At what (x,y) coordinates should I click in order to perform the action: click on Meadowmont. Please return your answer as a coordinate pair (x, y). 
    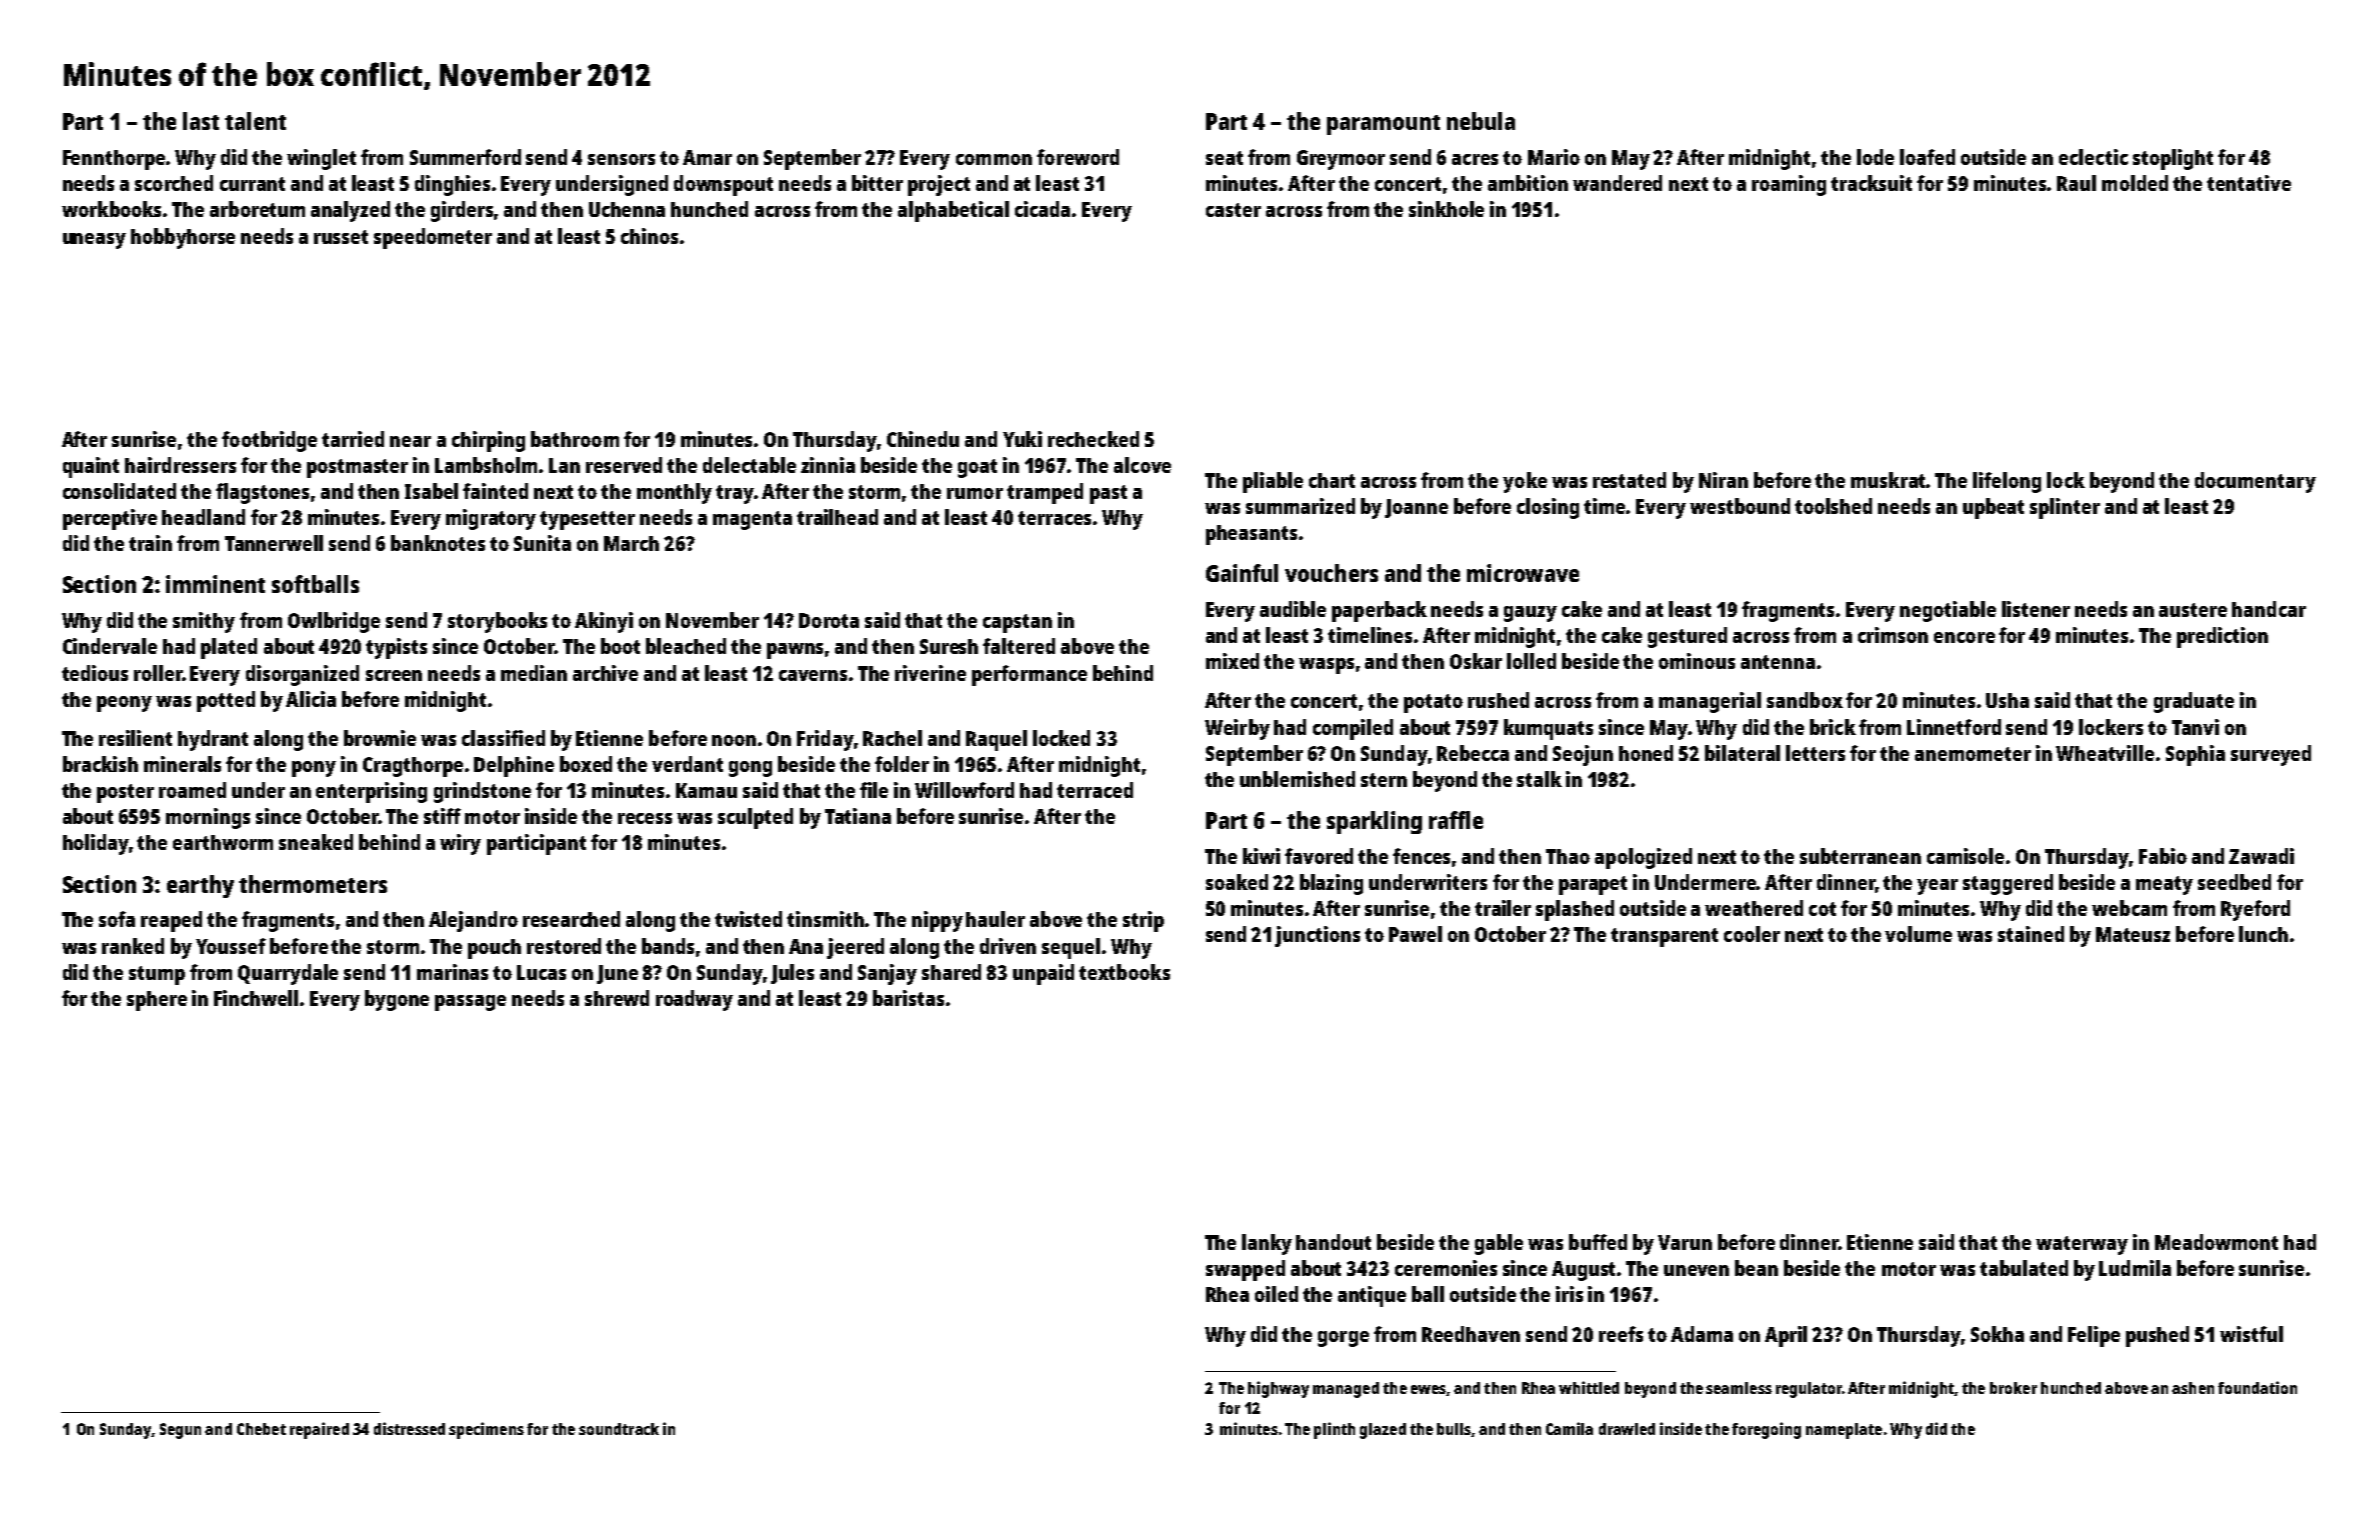
    Looking at the image, I should click on (2216, 1242).
